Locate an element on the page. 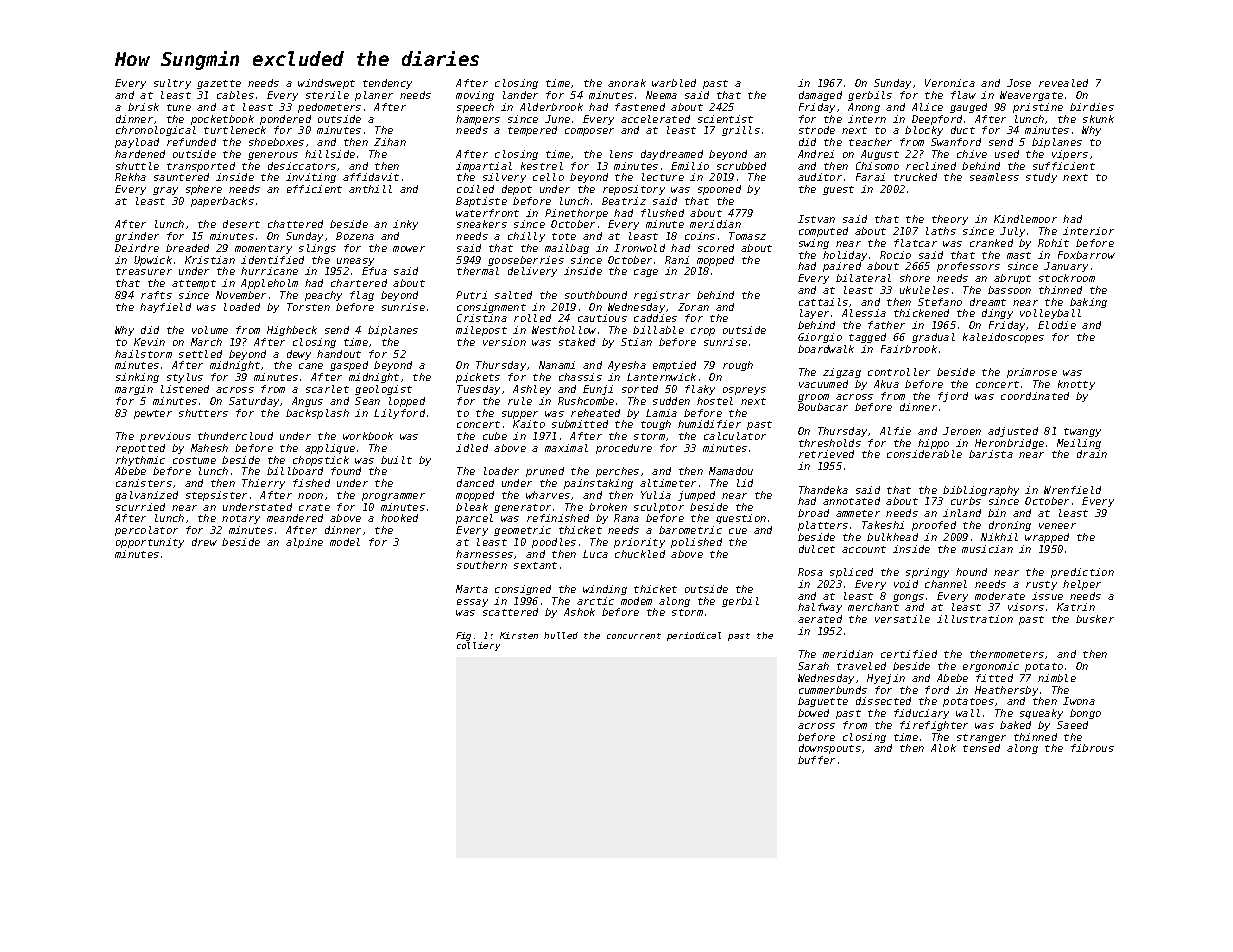  study is located at coordinates (1041, 178).
